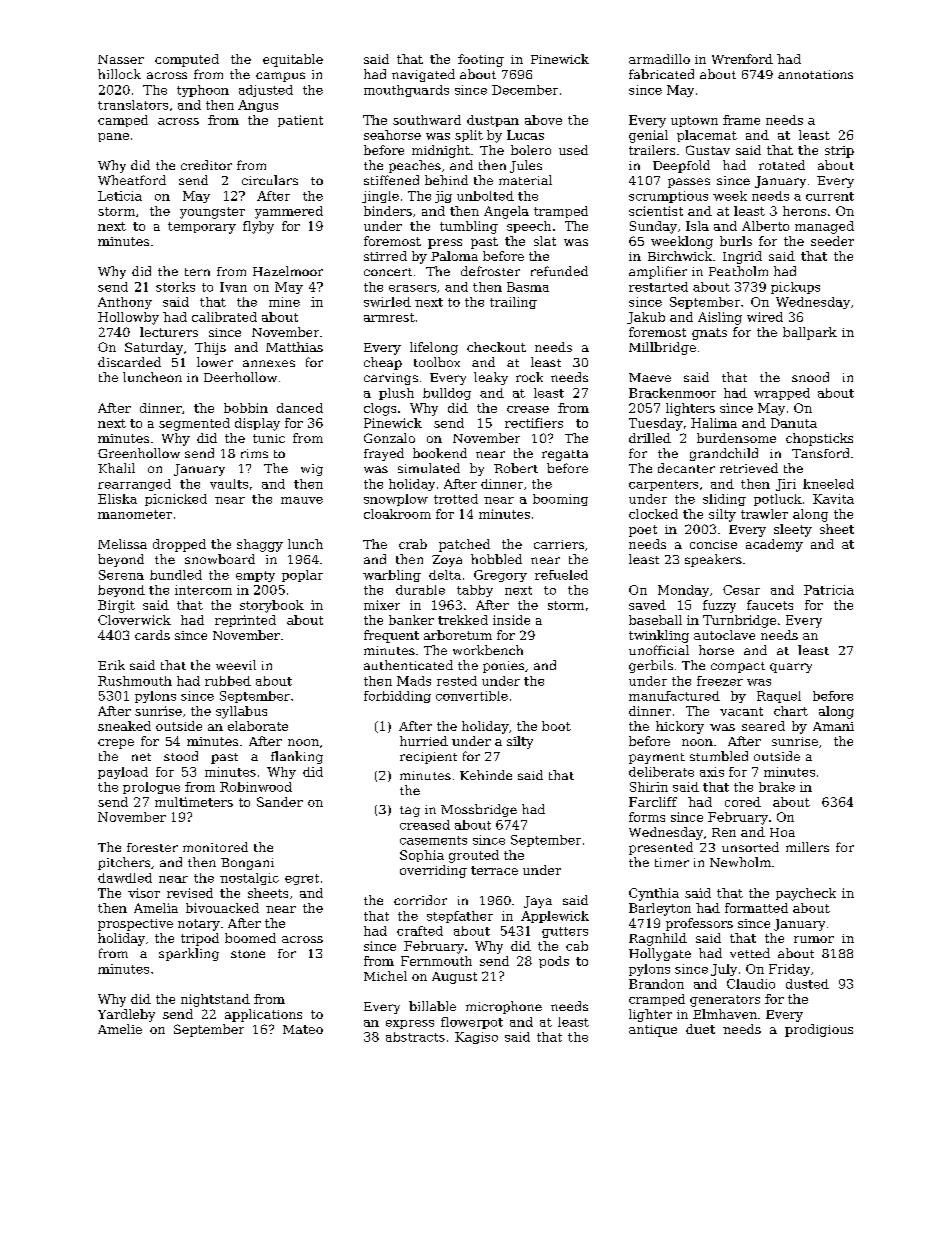 This document has height=1233, width=952. I want to click on autoclave, so click(724, 635).
